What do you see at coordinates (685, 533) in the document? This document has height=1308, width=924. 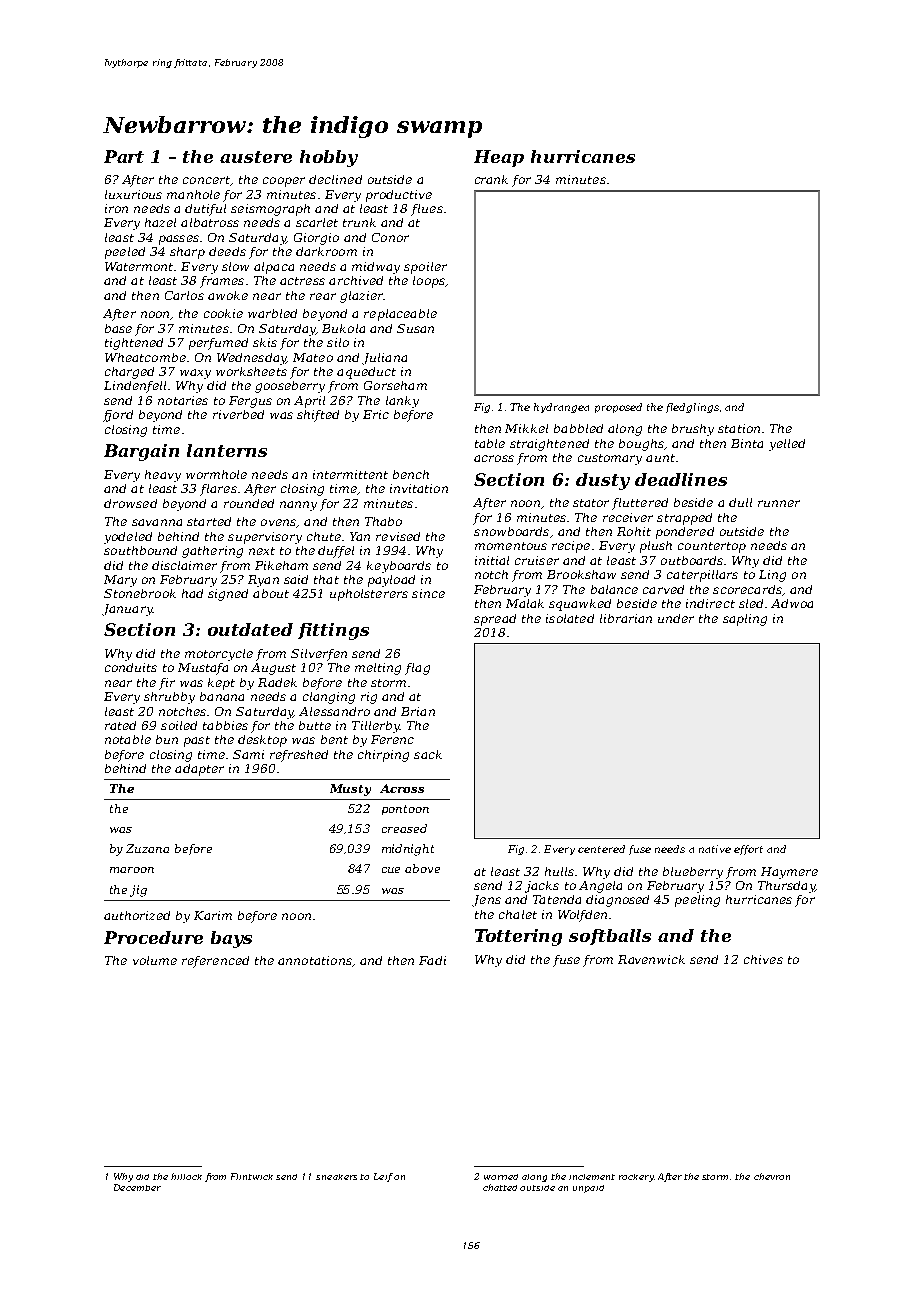 I see `pondered` at bounding box center [685, 533].
